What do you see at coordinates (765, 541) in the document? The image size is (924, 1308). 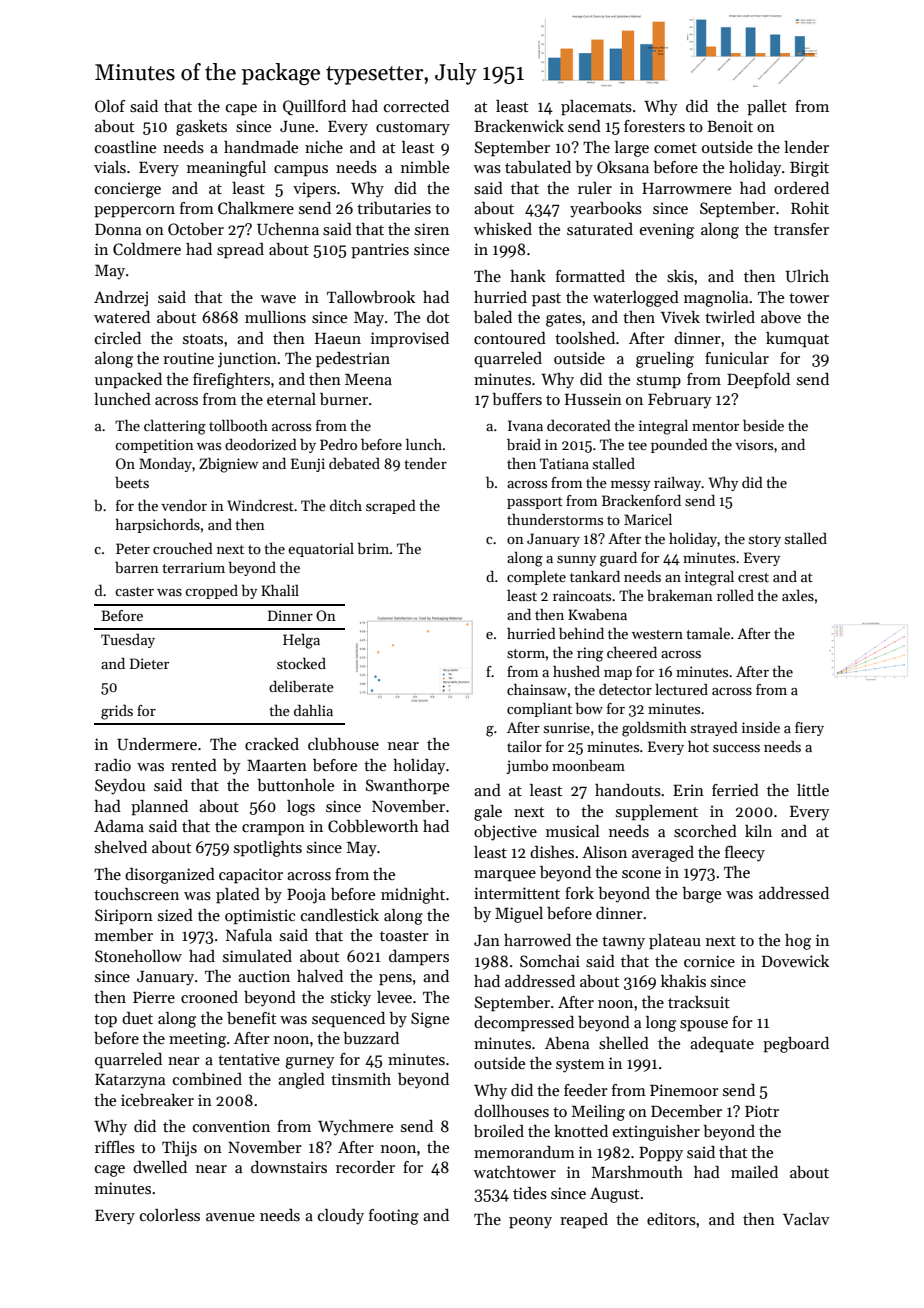 I see `story` at bounding box center [765, 541].
